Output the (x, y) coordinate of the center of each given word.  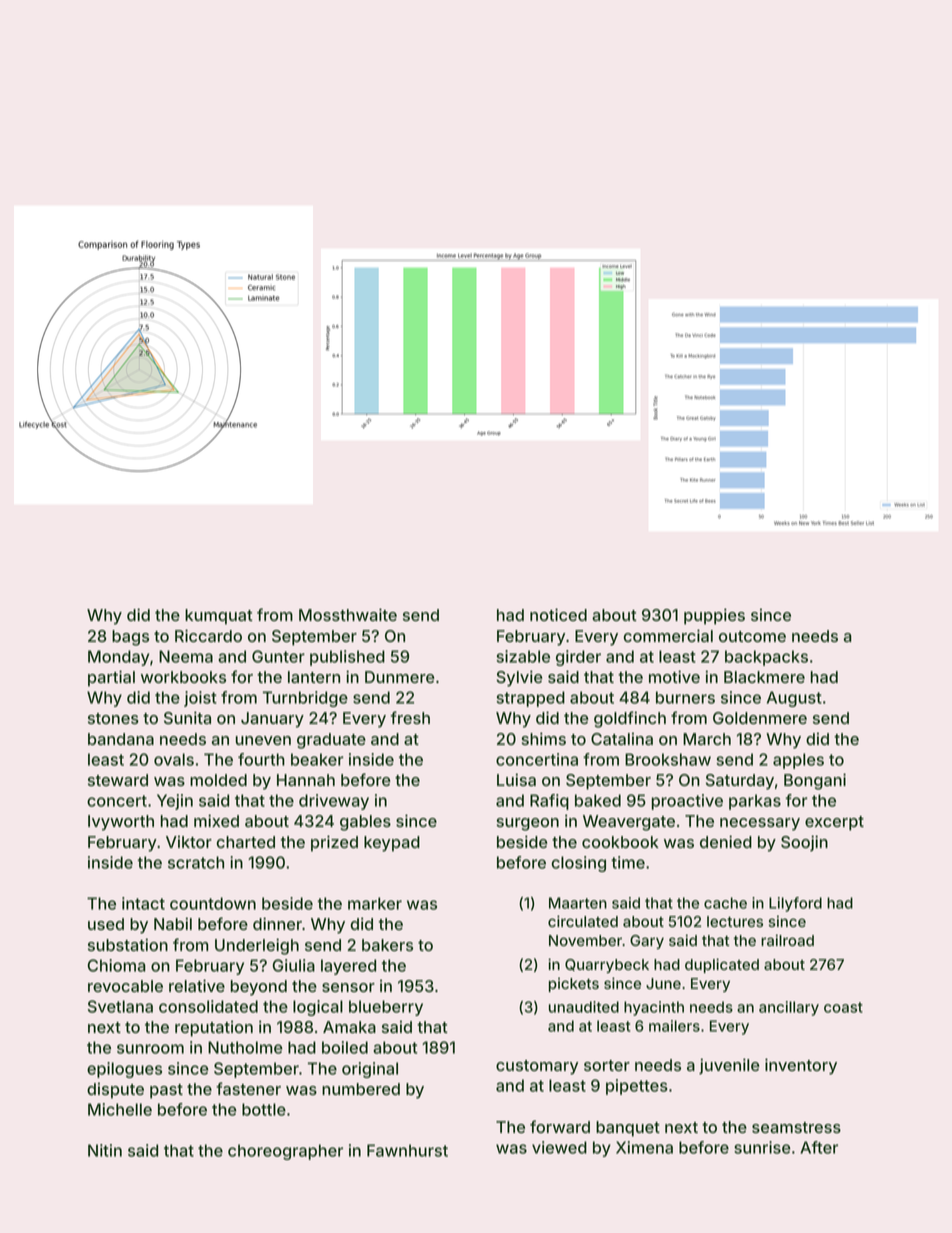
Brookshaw (668, 759)
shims (544, 738)
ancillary (789, 1008)
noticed (558, 614)
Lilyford (795, 904)
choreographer (285, 1152)
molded (218, 780)
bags (130, 638)
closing (579, 864)
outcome (752, 636)
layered (348, 967)
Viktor (189, 841)
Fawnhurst (407, 1150)
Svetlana (120, 1006)
